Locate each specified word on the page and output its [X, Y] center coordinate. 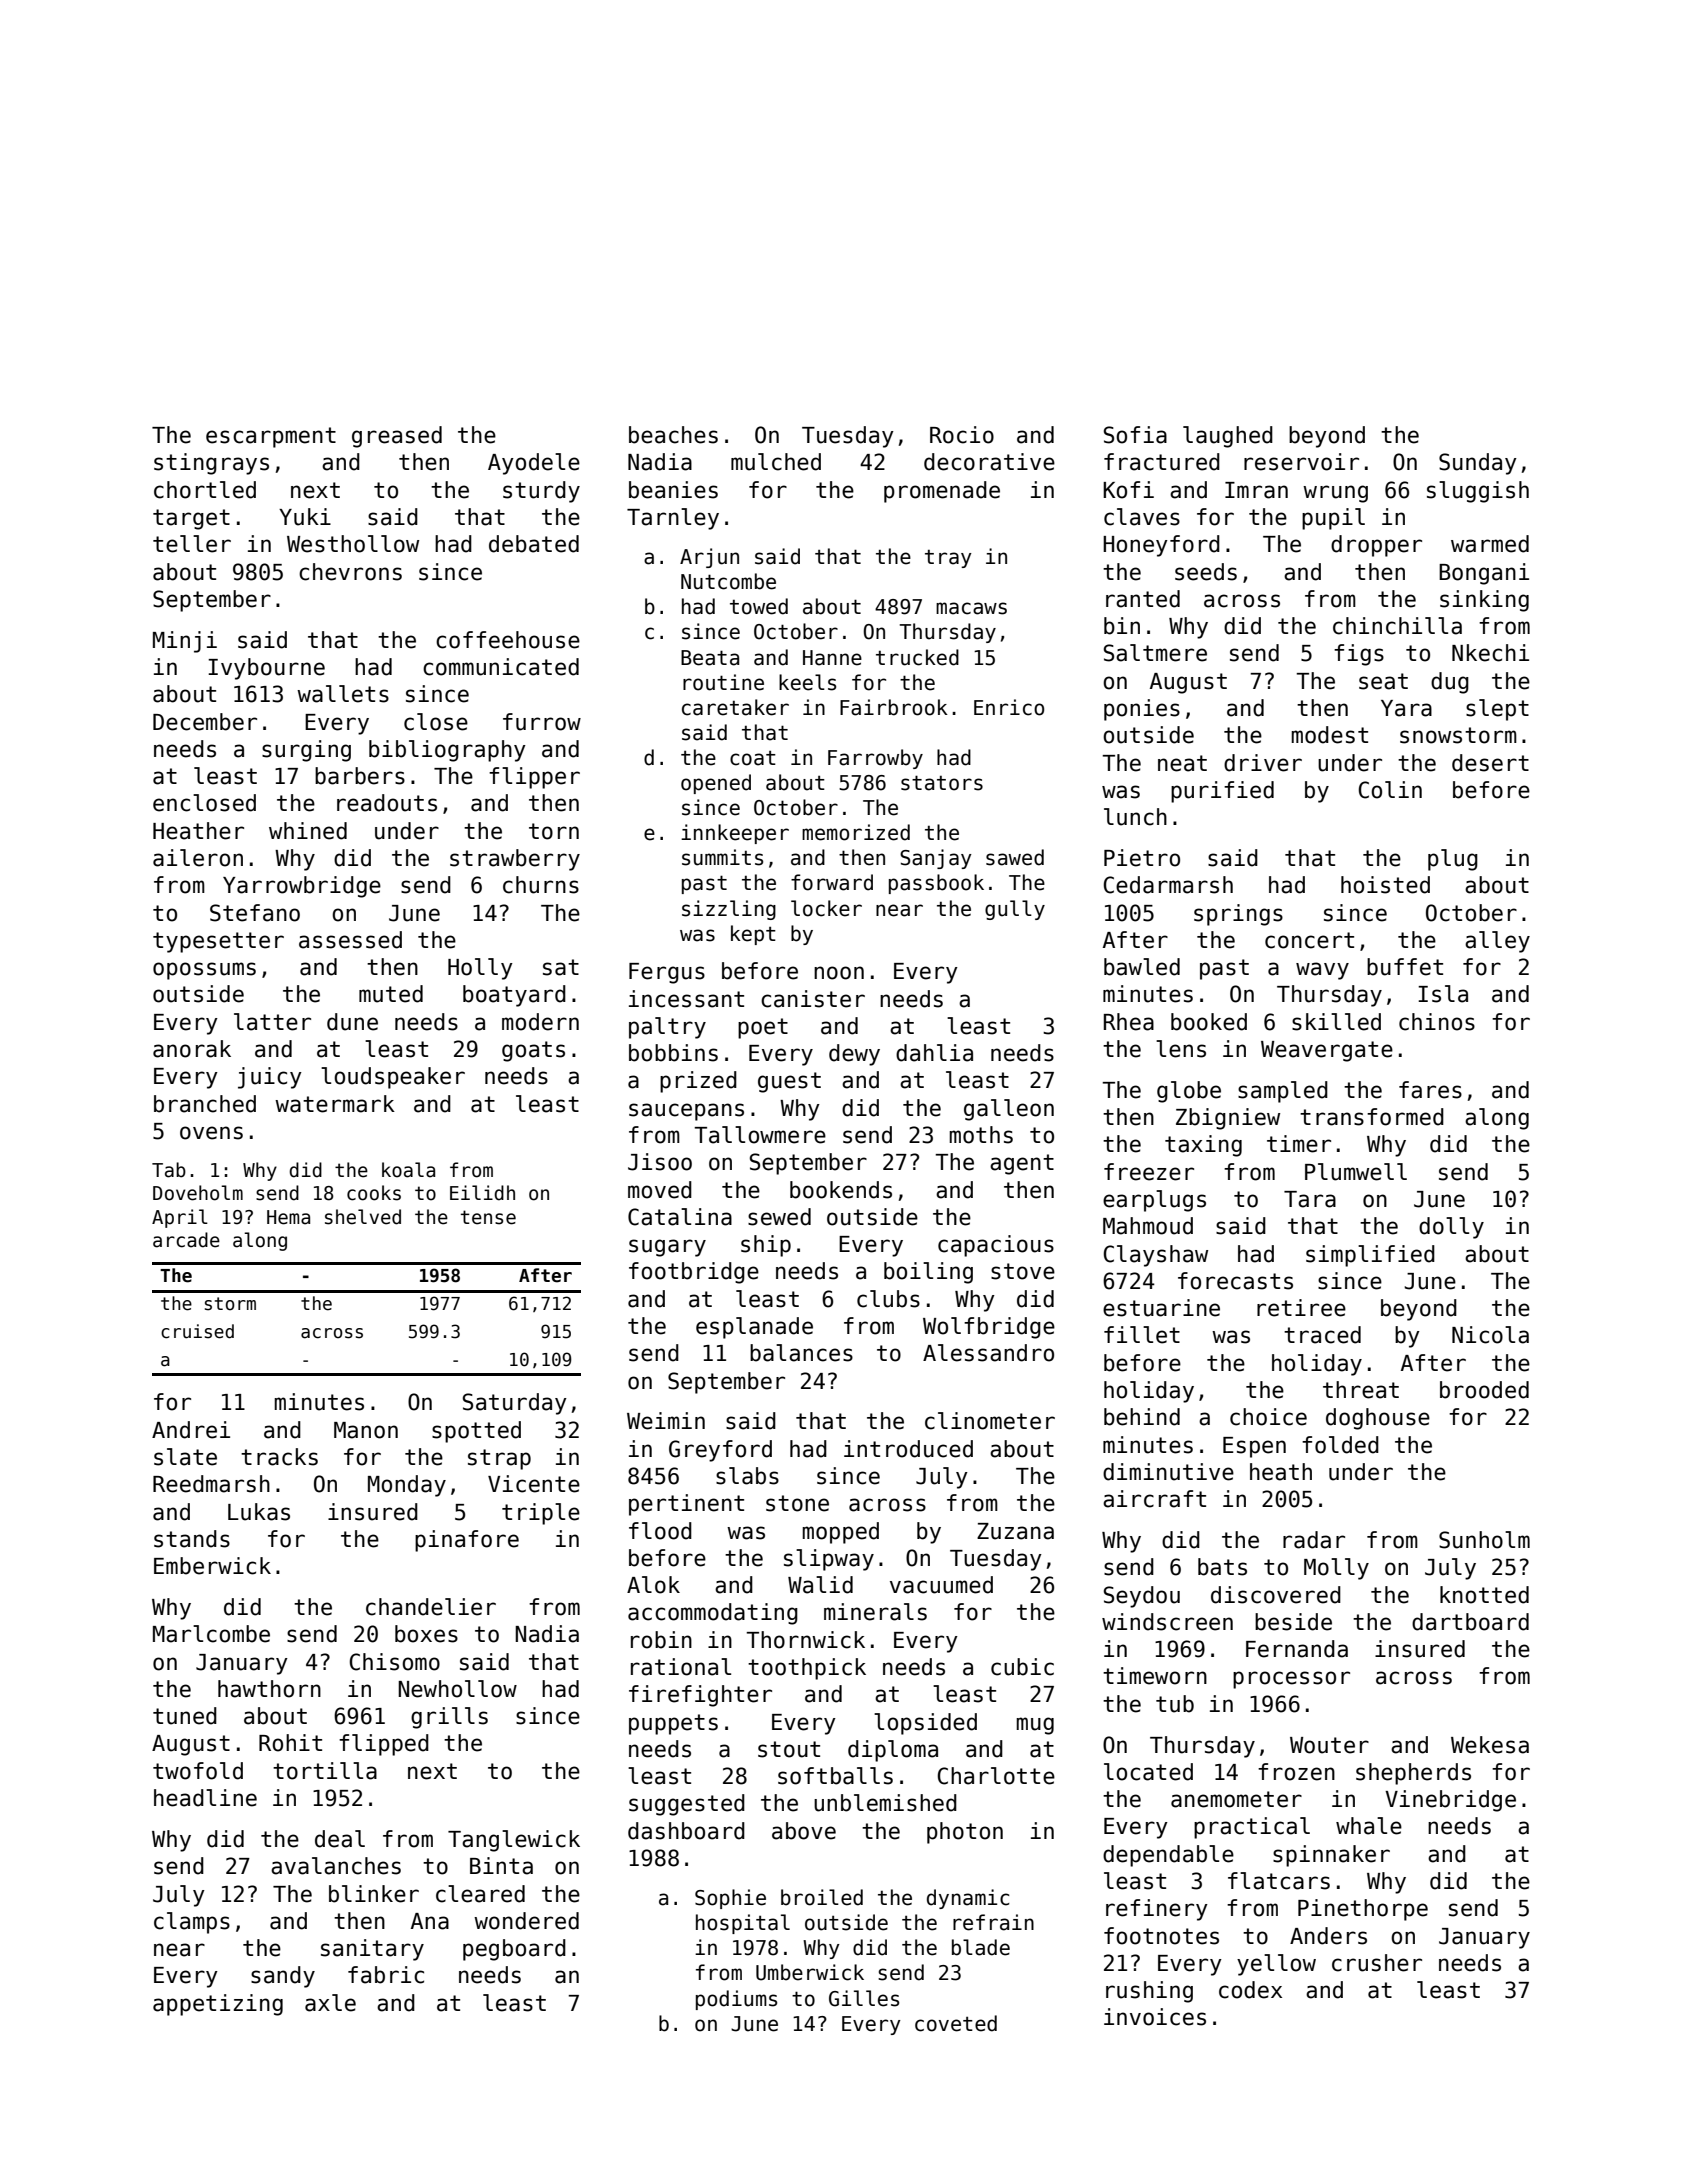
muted [391, 994]
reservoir [1301, 462]
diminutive [1168, 1472]
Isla [1443, 994]
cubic [1022, 1667]
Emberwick [212, 1566]
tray [948, 559]
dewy [854, 1055]
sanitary [372, 1950]
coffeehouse [508, 640]
